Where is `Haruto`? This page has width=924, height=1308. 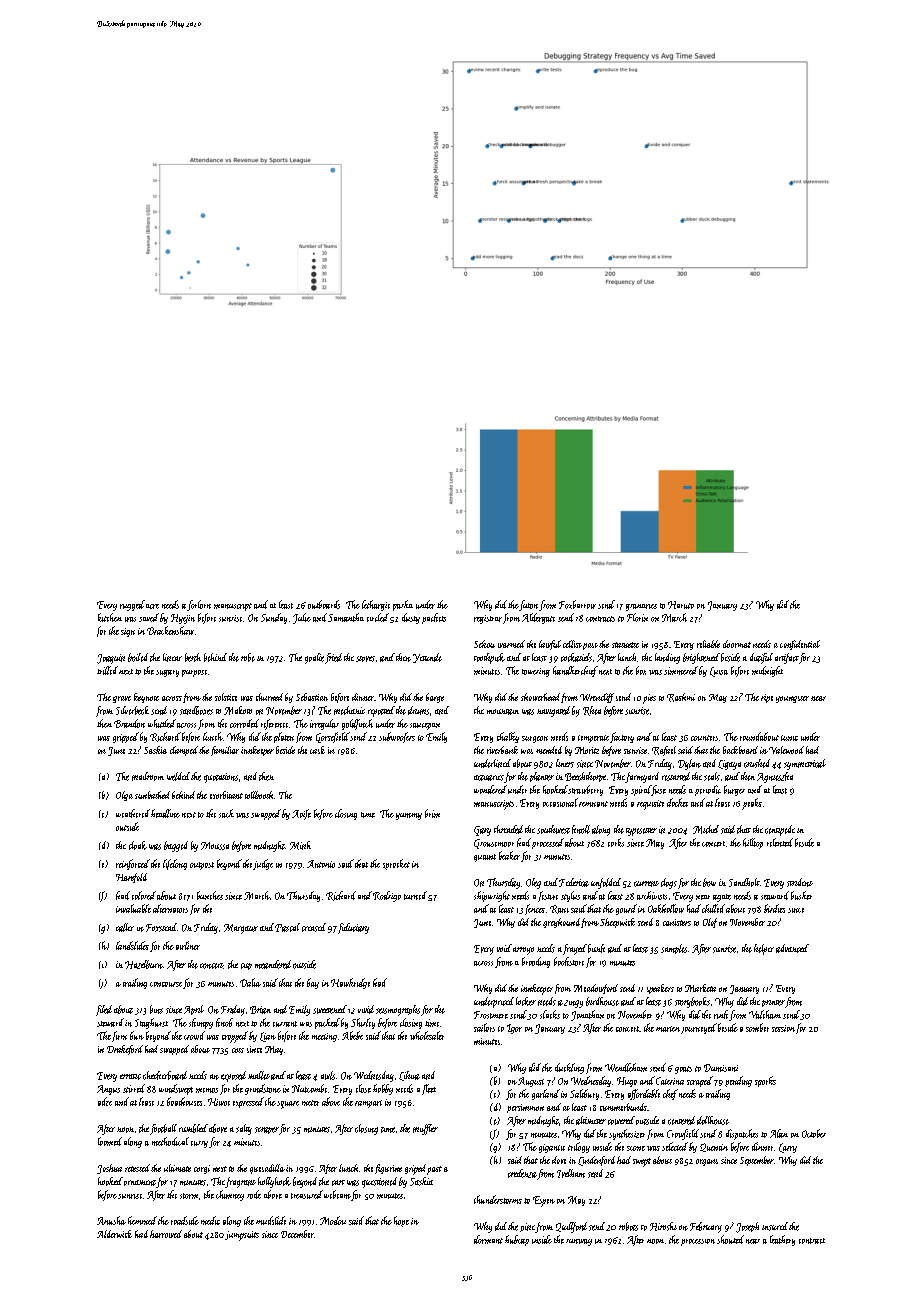
Haruto is located at coordinates (681, 605).
